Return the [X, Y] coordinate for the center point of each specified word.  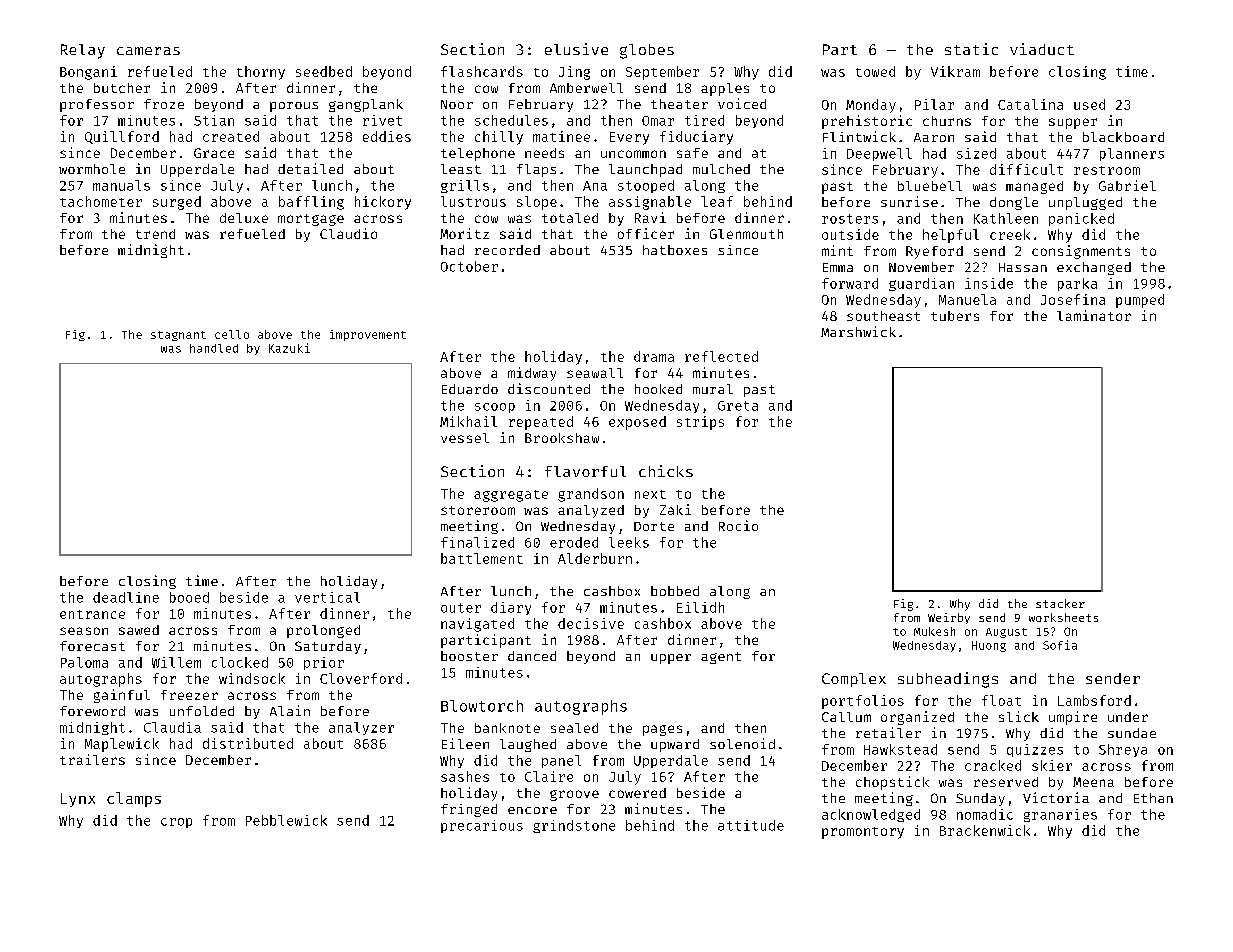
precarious [482, 826]
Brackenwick [985, 830]
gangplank [366, 105]
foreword [92, 711]
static [971, 49]
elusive [576, 49]
